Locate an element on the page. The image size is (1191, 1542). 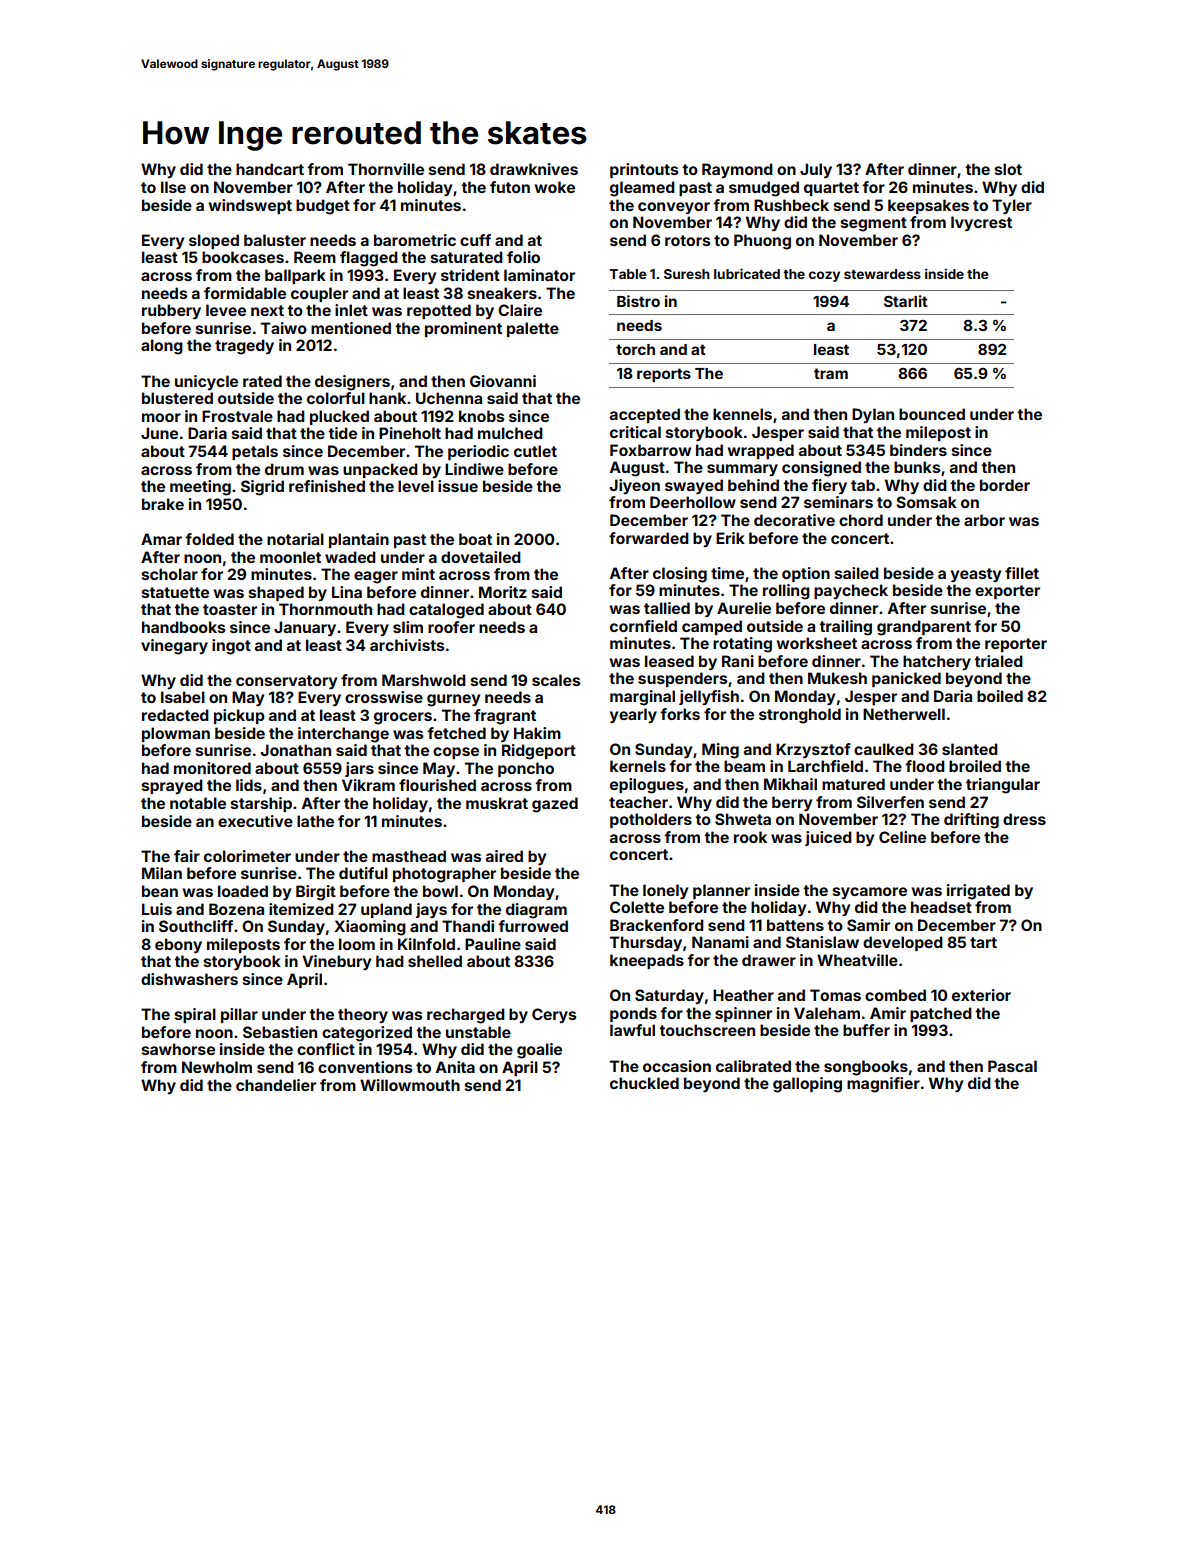
stronghold is located at coordinates (800, 716).
